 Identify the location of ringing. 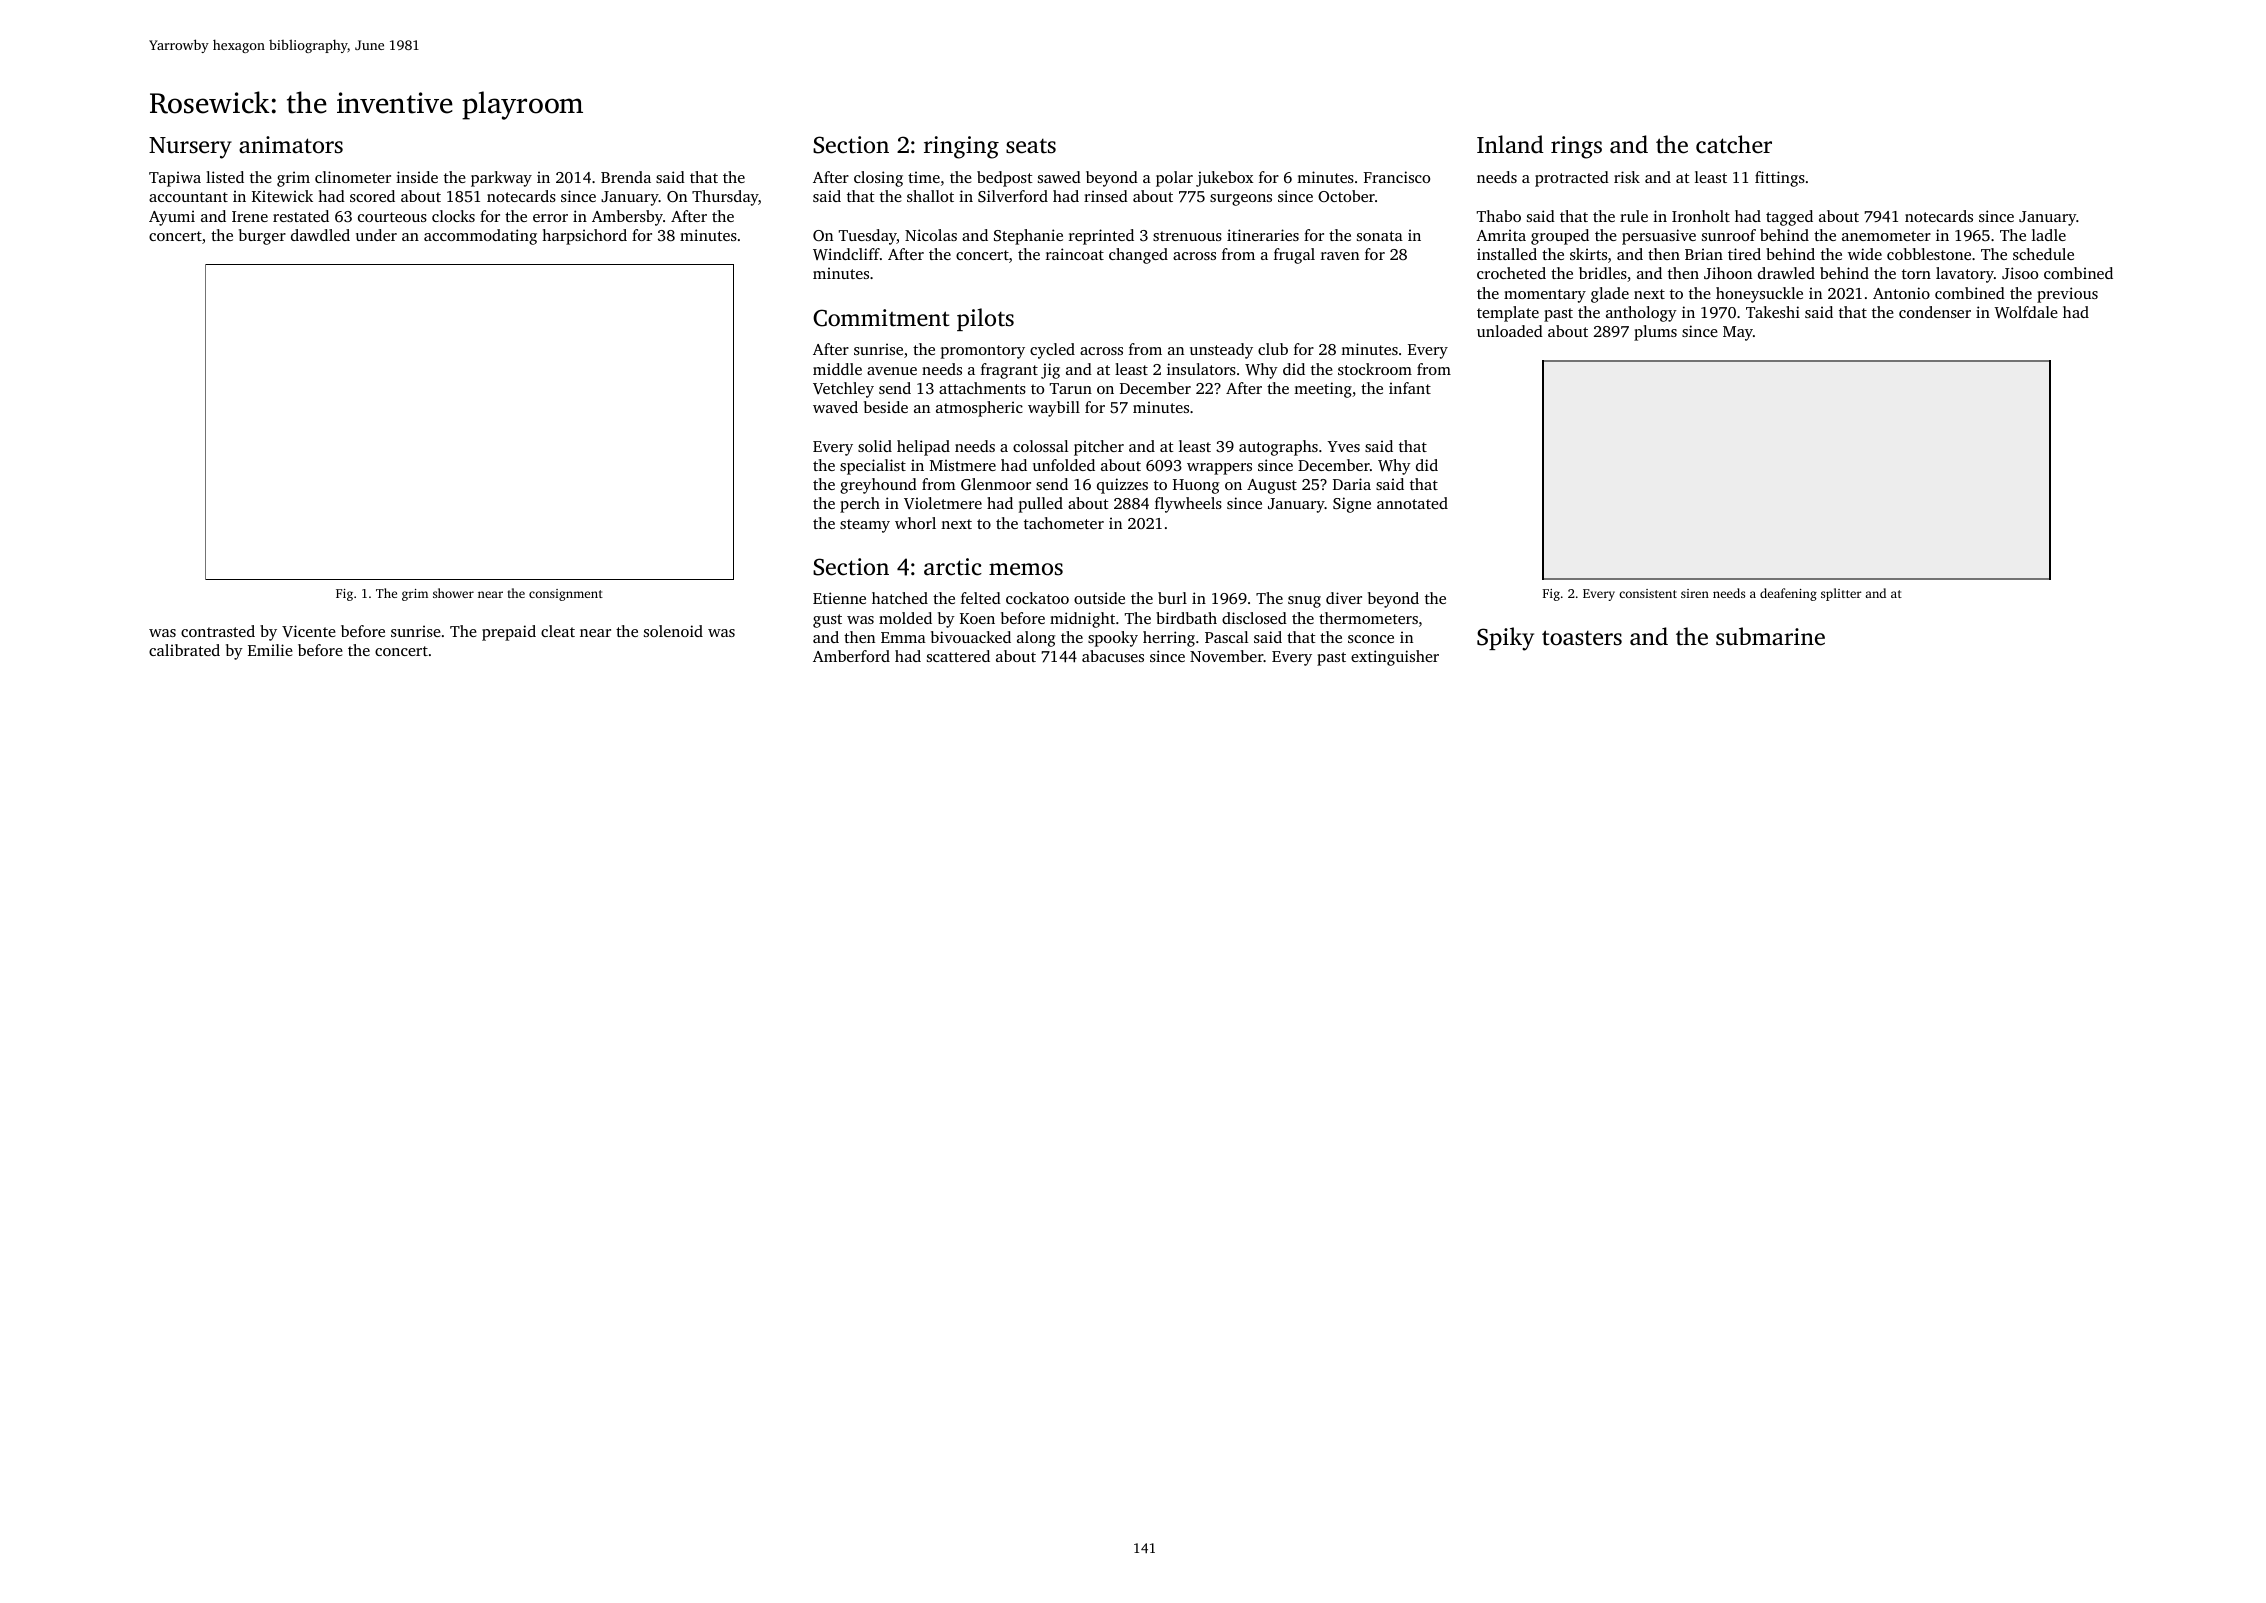
(961, 147).
